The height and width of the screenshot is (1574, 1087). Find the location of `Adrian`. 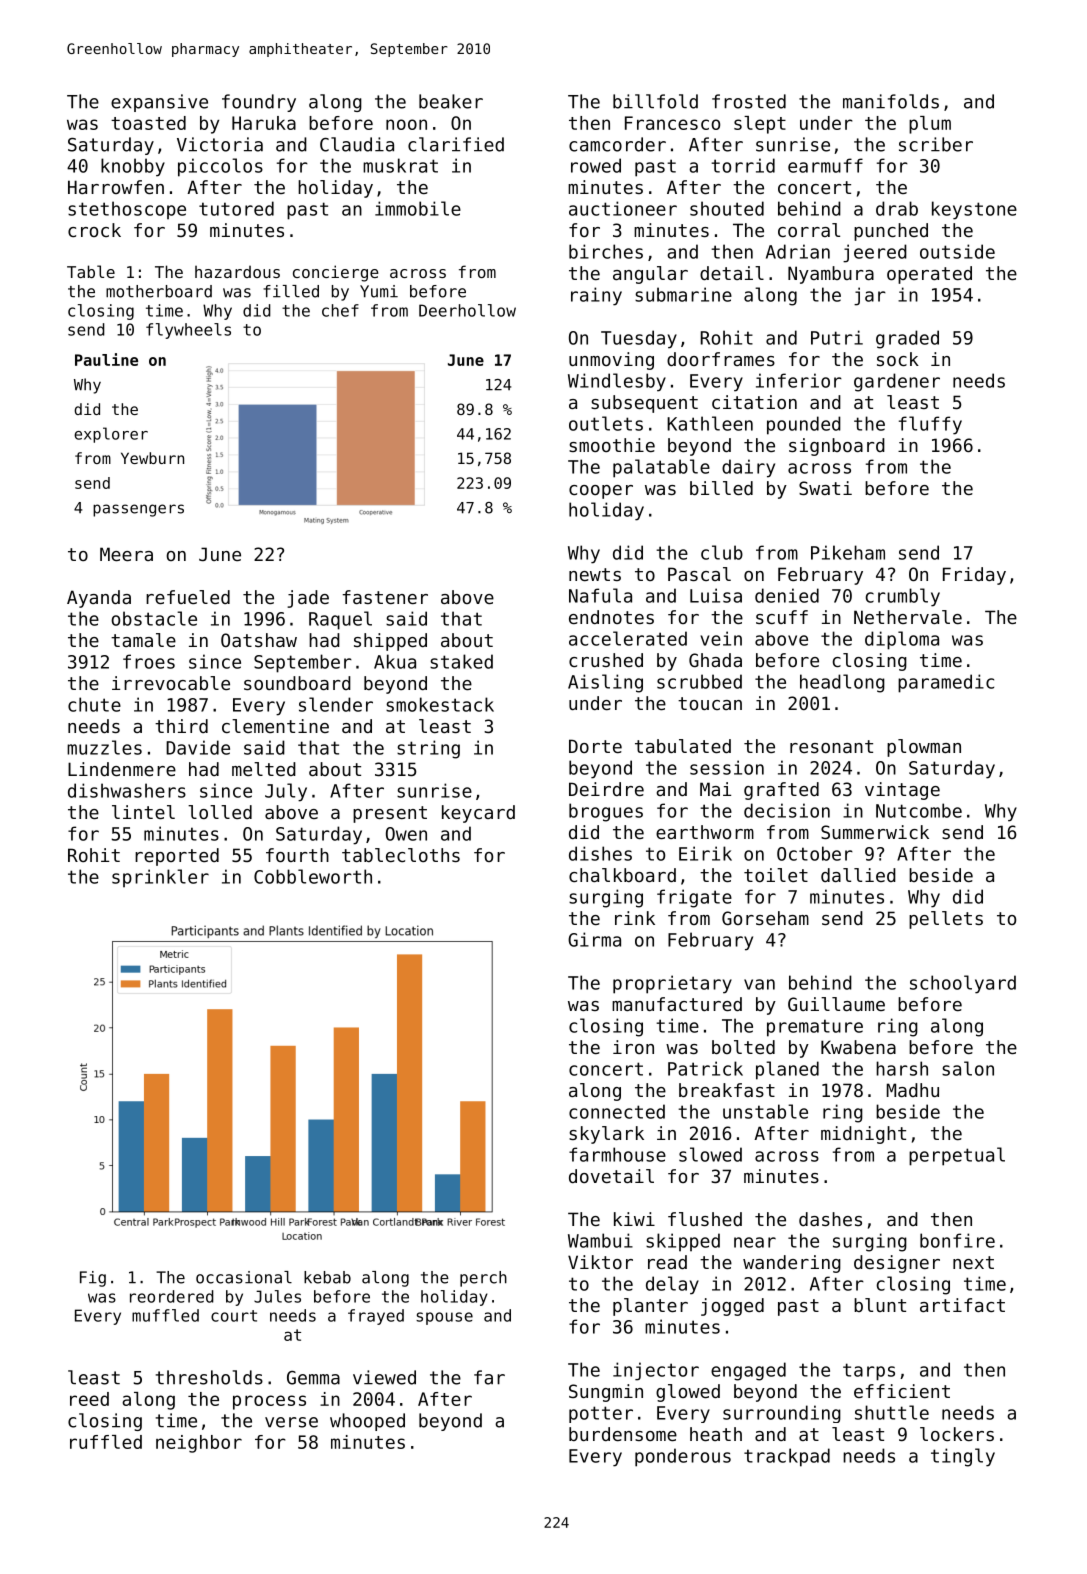

Adrian is located at coordinates (798, 251).
